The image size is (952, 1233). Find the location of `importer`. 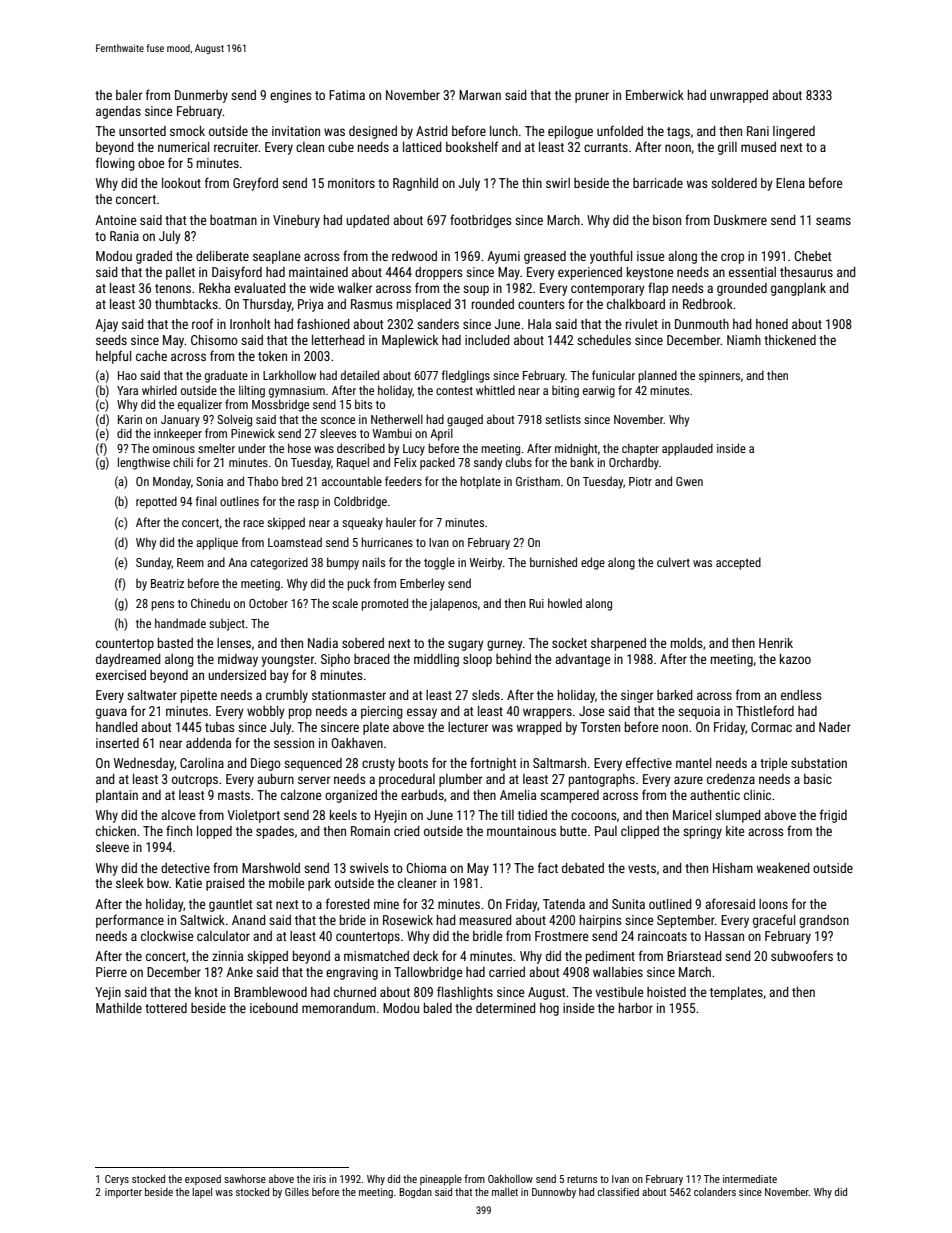

importer is located at coordinates (123, 1193).
